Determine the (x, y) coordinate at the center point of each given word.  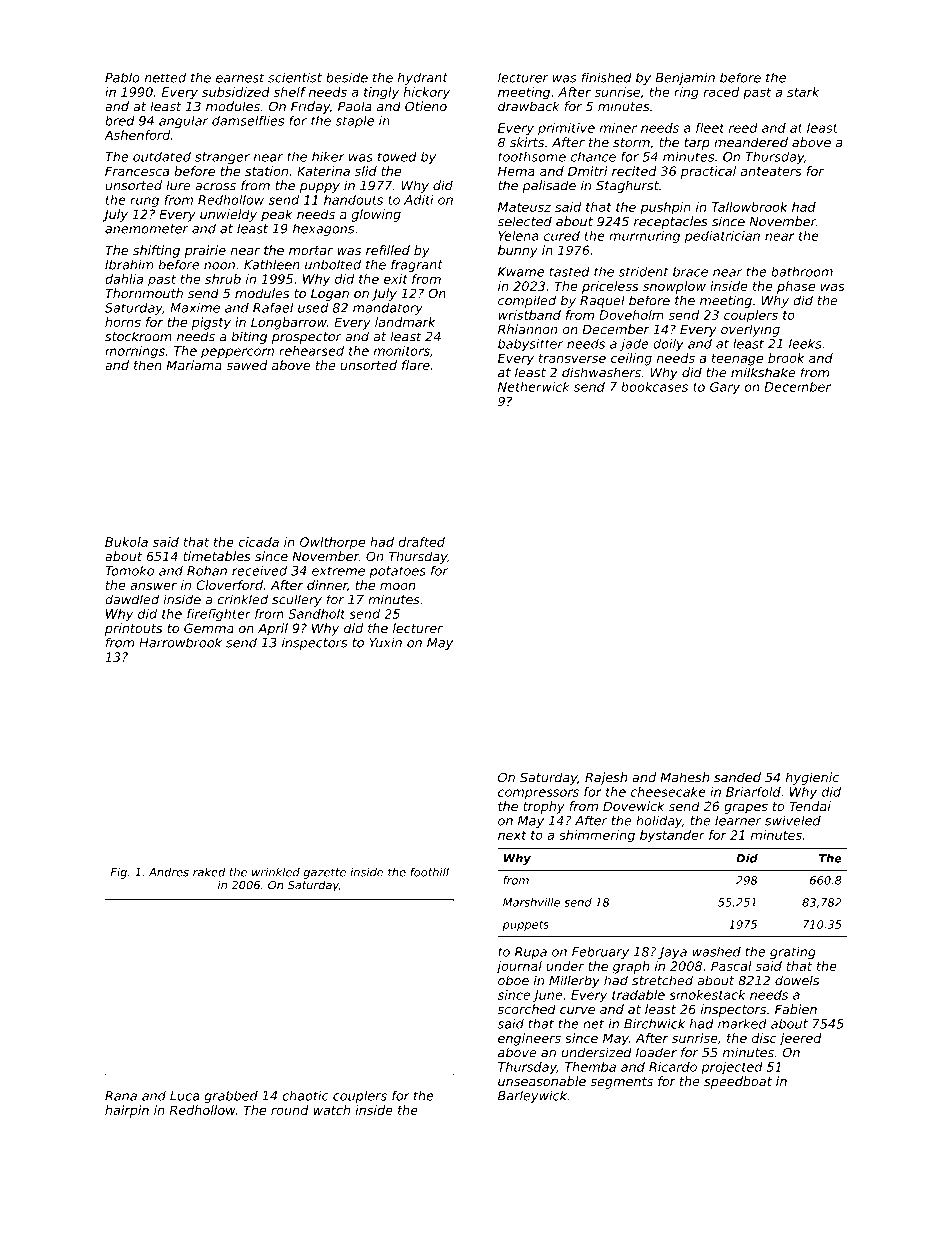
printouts (134, 629)
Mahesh (684, 777)
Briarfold (753, 792)
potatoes (397, 572)
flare (416, 365)
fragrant (417, 265)
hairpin (127, 1111)
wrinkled (276, 872)
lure (178, 185)
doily (668, 344)
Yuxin (385, 642)
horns (123, 322)
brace (690, 272)
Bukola (126, 542)
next (512, 835)
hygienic (812, 778)
